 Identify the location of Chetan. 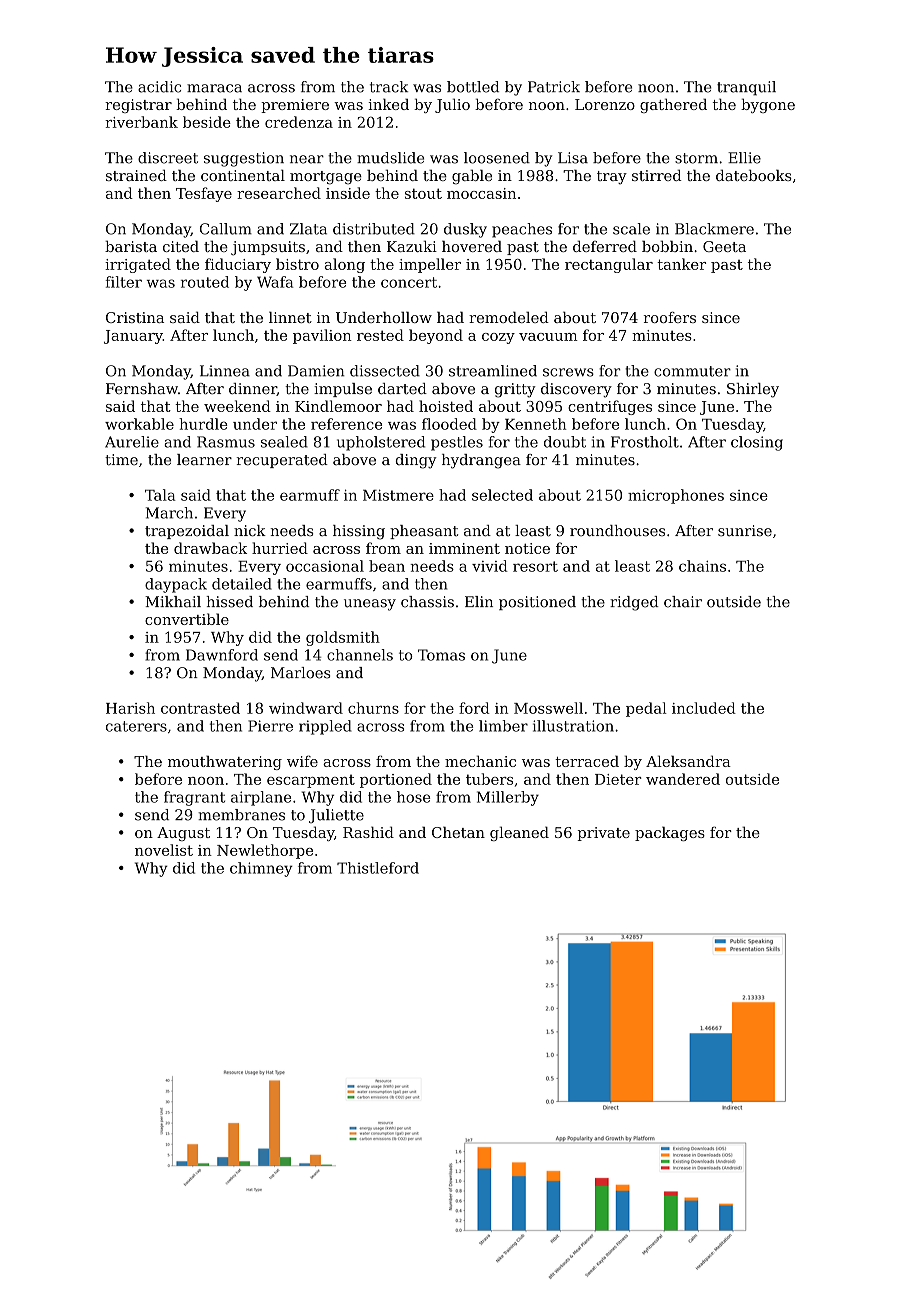
(458, 832).
